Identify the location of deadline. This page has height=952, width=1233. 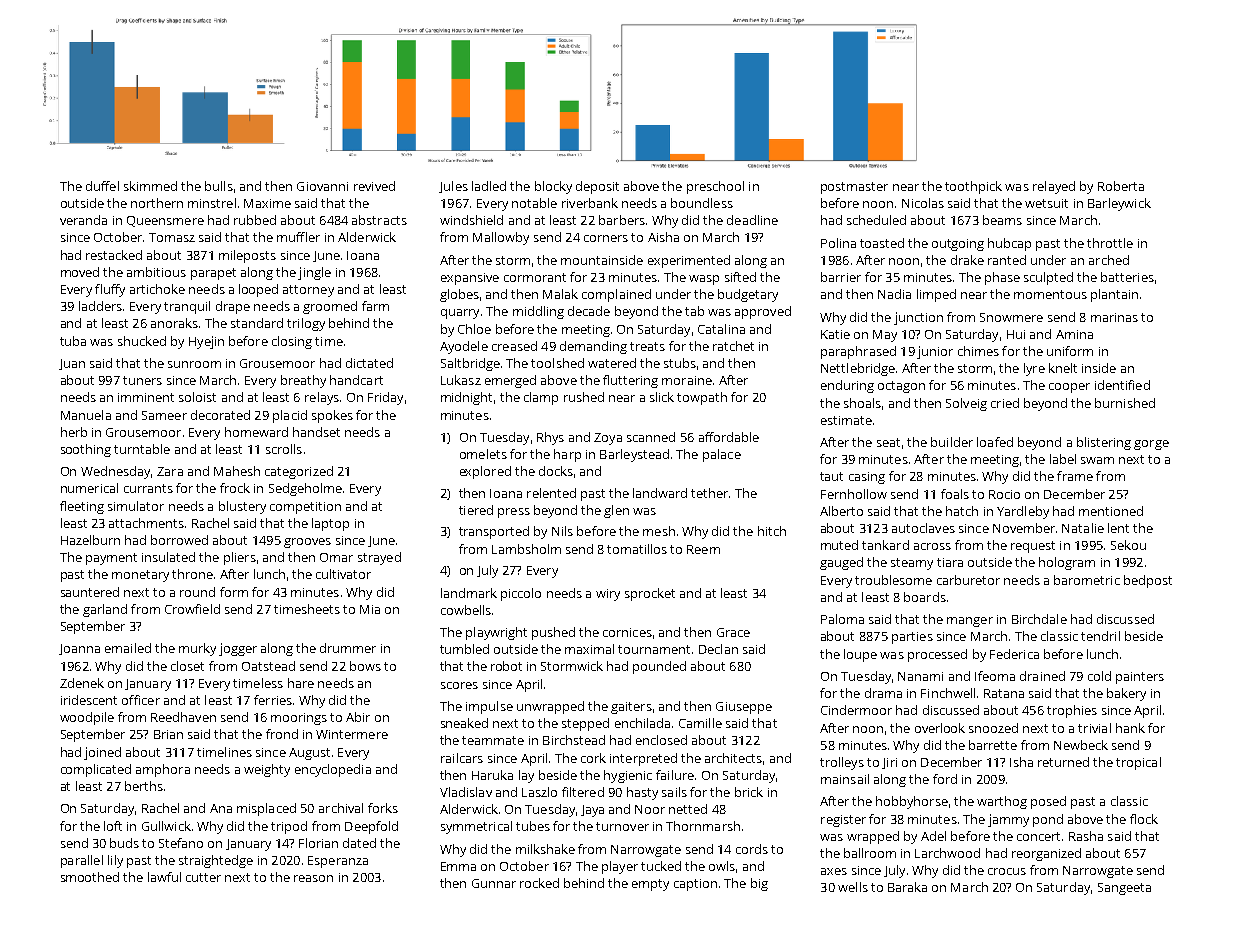
(752, 220).
